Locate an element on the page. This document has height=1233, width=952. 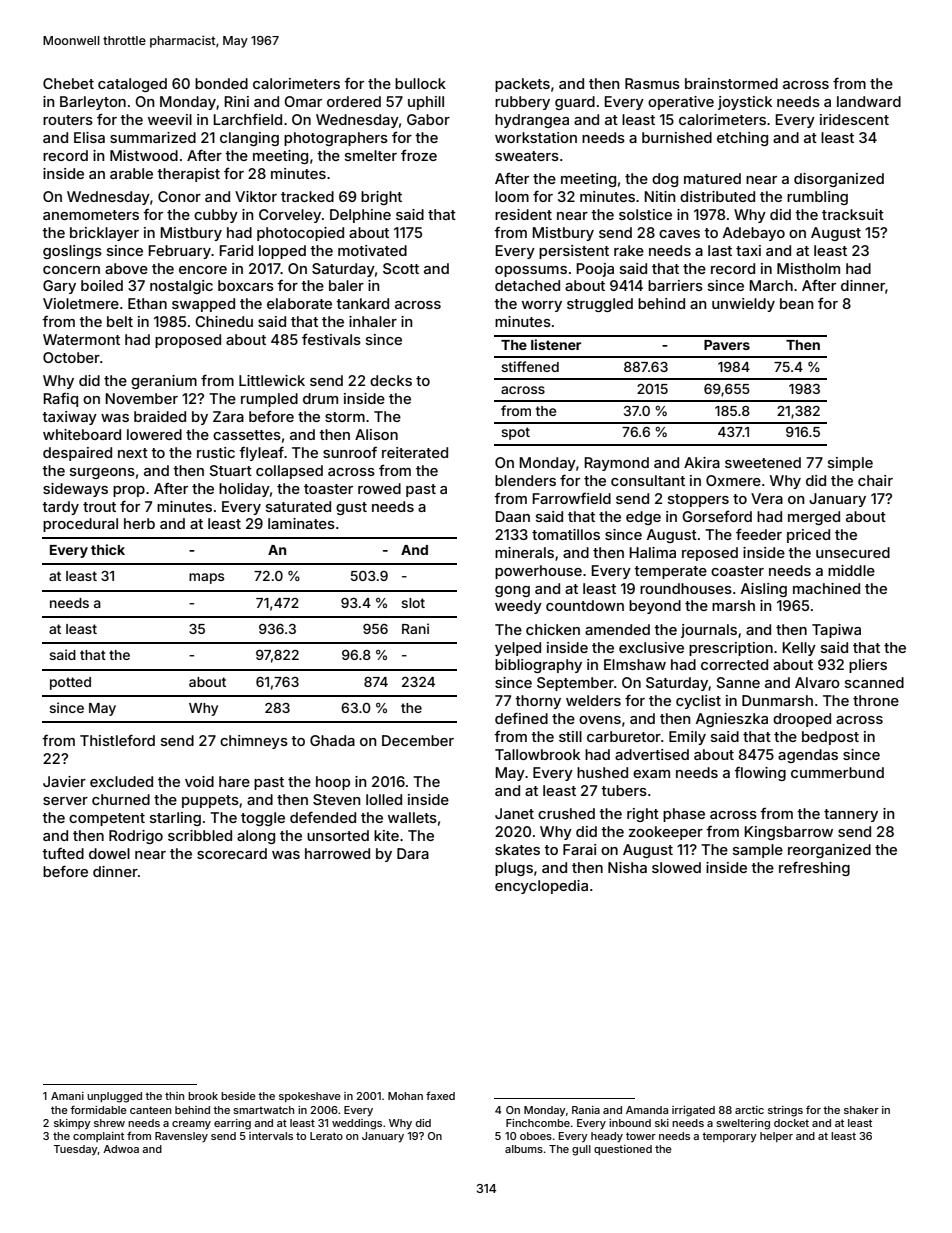
Rasmus is located at coordinates (652, 83).
